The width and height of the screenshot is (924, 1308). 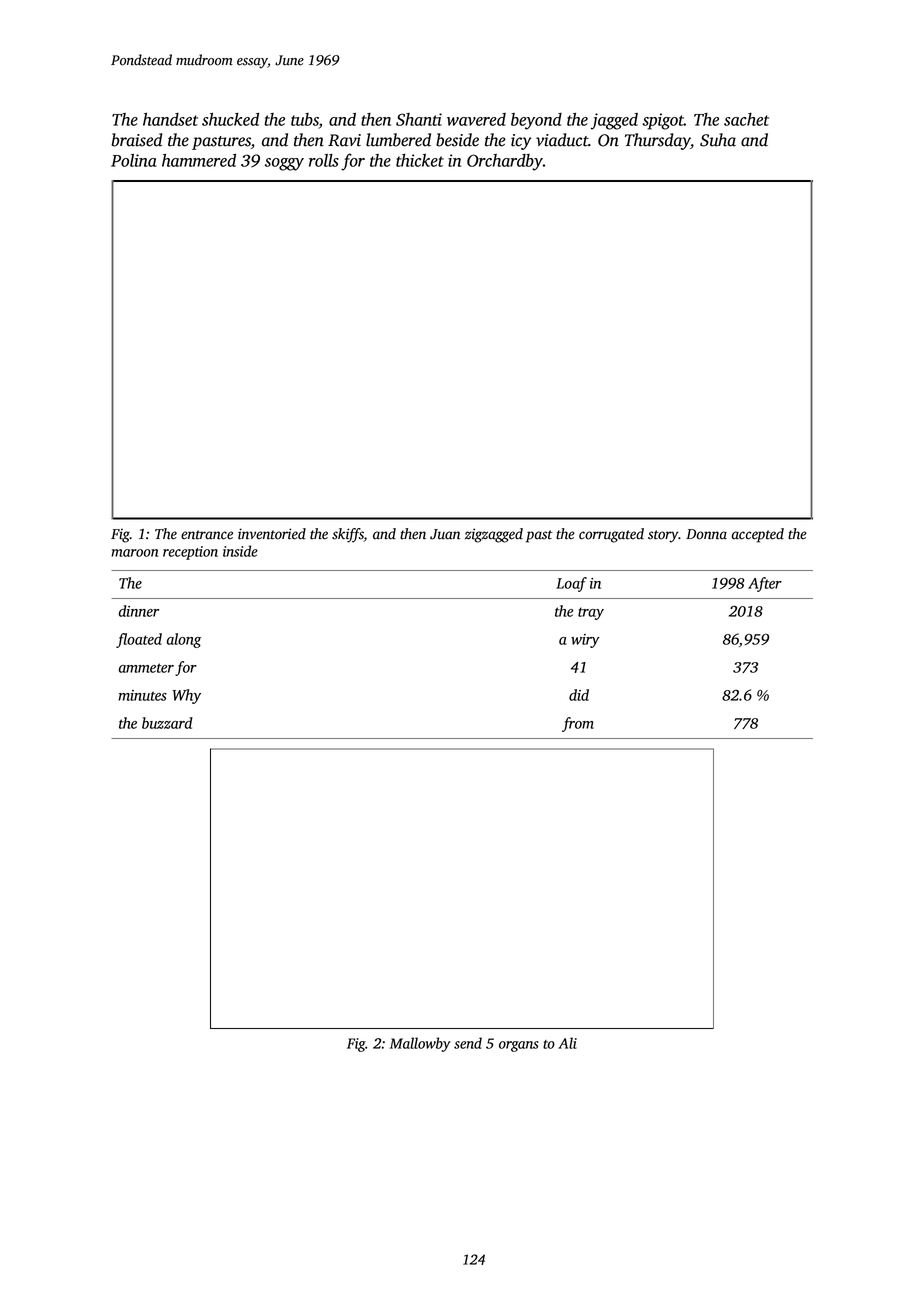 What do you see at coordinates (765, 584) in the screenshot?
I see `After` at bounding box center [765, 584].
